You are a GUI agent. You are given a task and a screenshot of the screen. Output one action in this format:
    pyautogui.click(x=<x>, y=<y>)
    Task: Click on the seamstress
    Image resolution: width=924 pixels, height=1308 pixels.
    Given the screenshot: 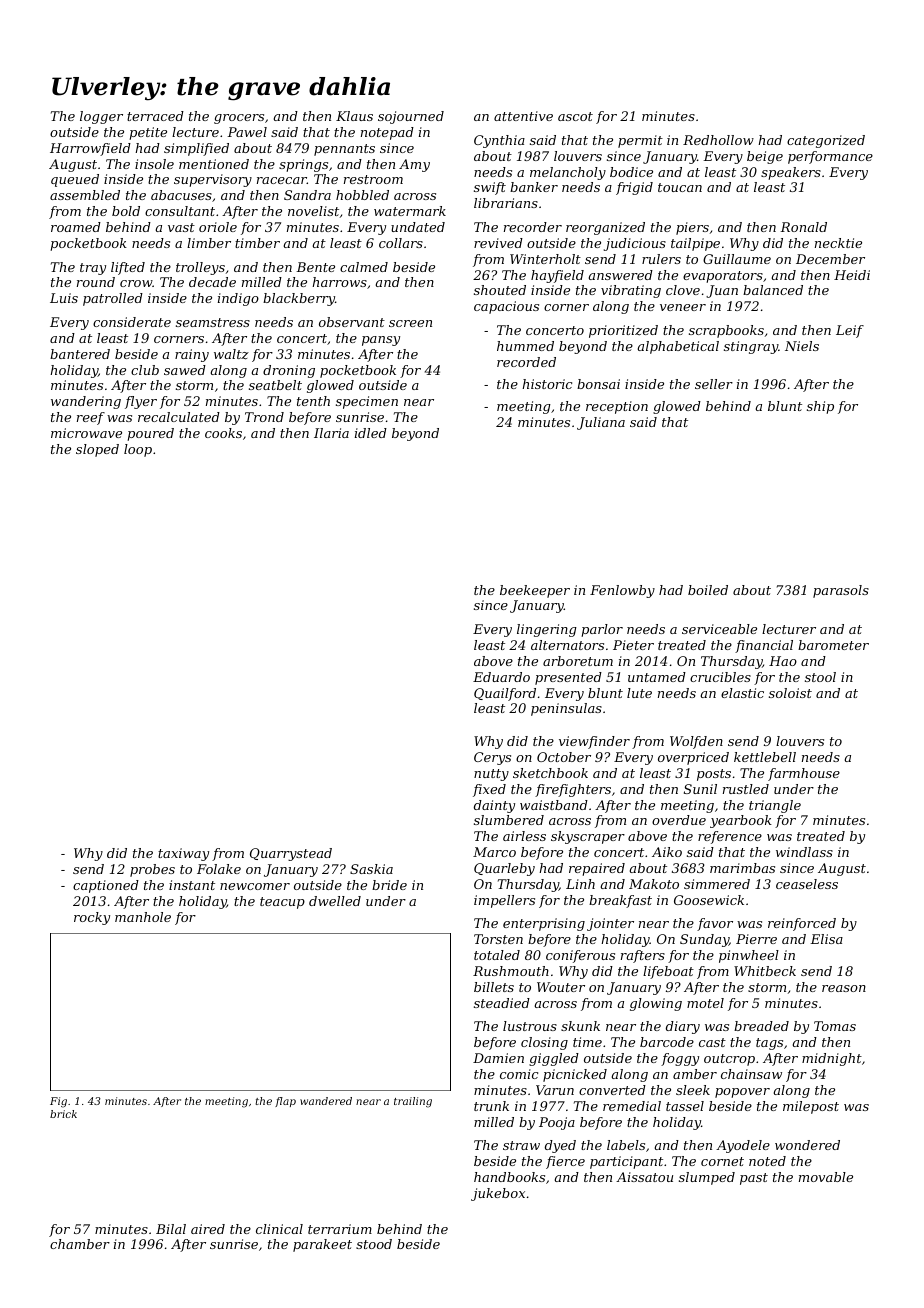 What is the action you would take?
    pyautogui.click(x=213, y=322)
